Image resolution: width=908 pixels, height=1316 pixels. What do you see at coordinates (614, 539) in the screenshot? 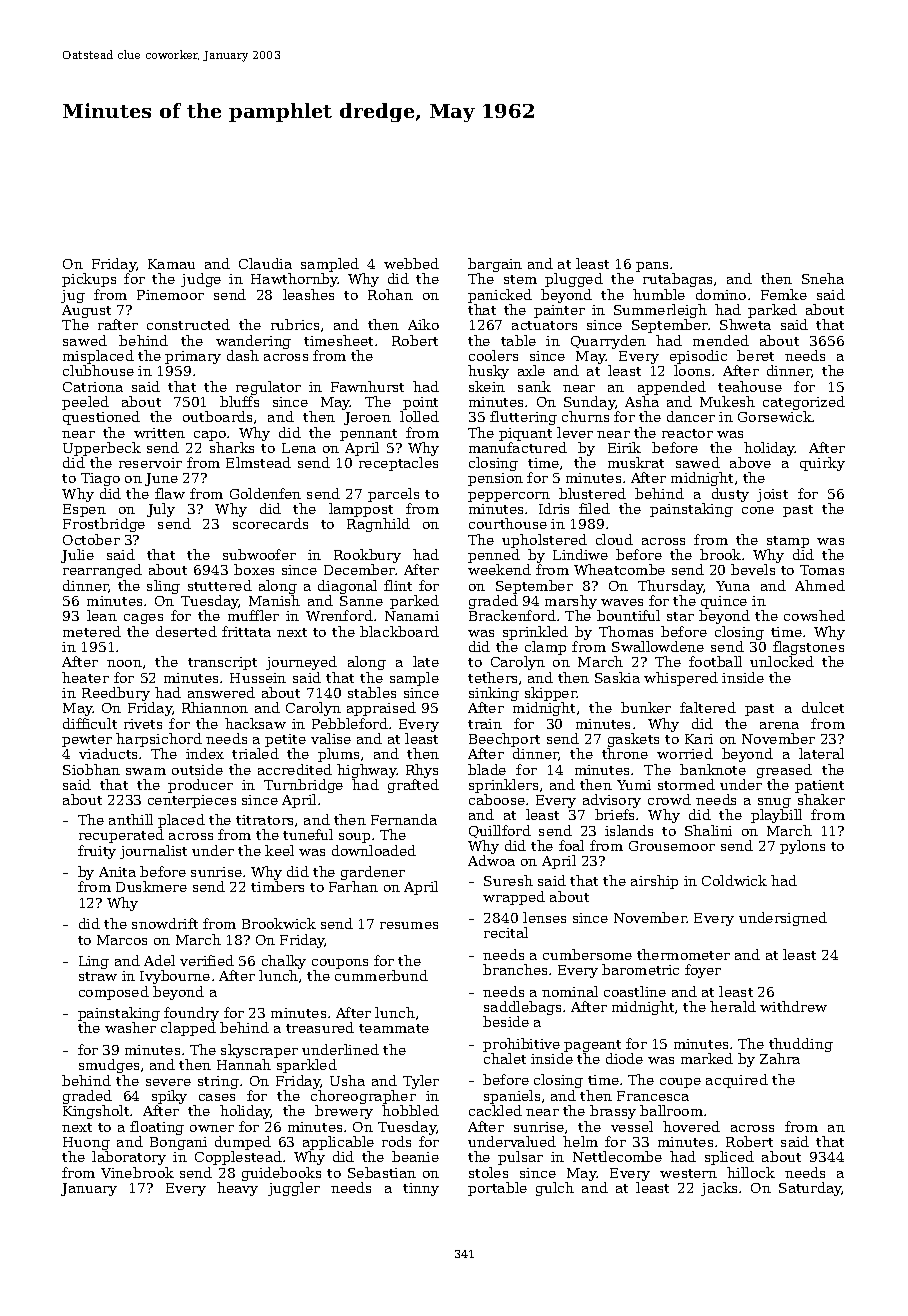
I see `cloud` at bounding box center [614, 539].
